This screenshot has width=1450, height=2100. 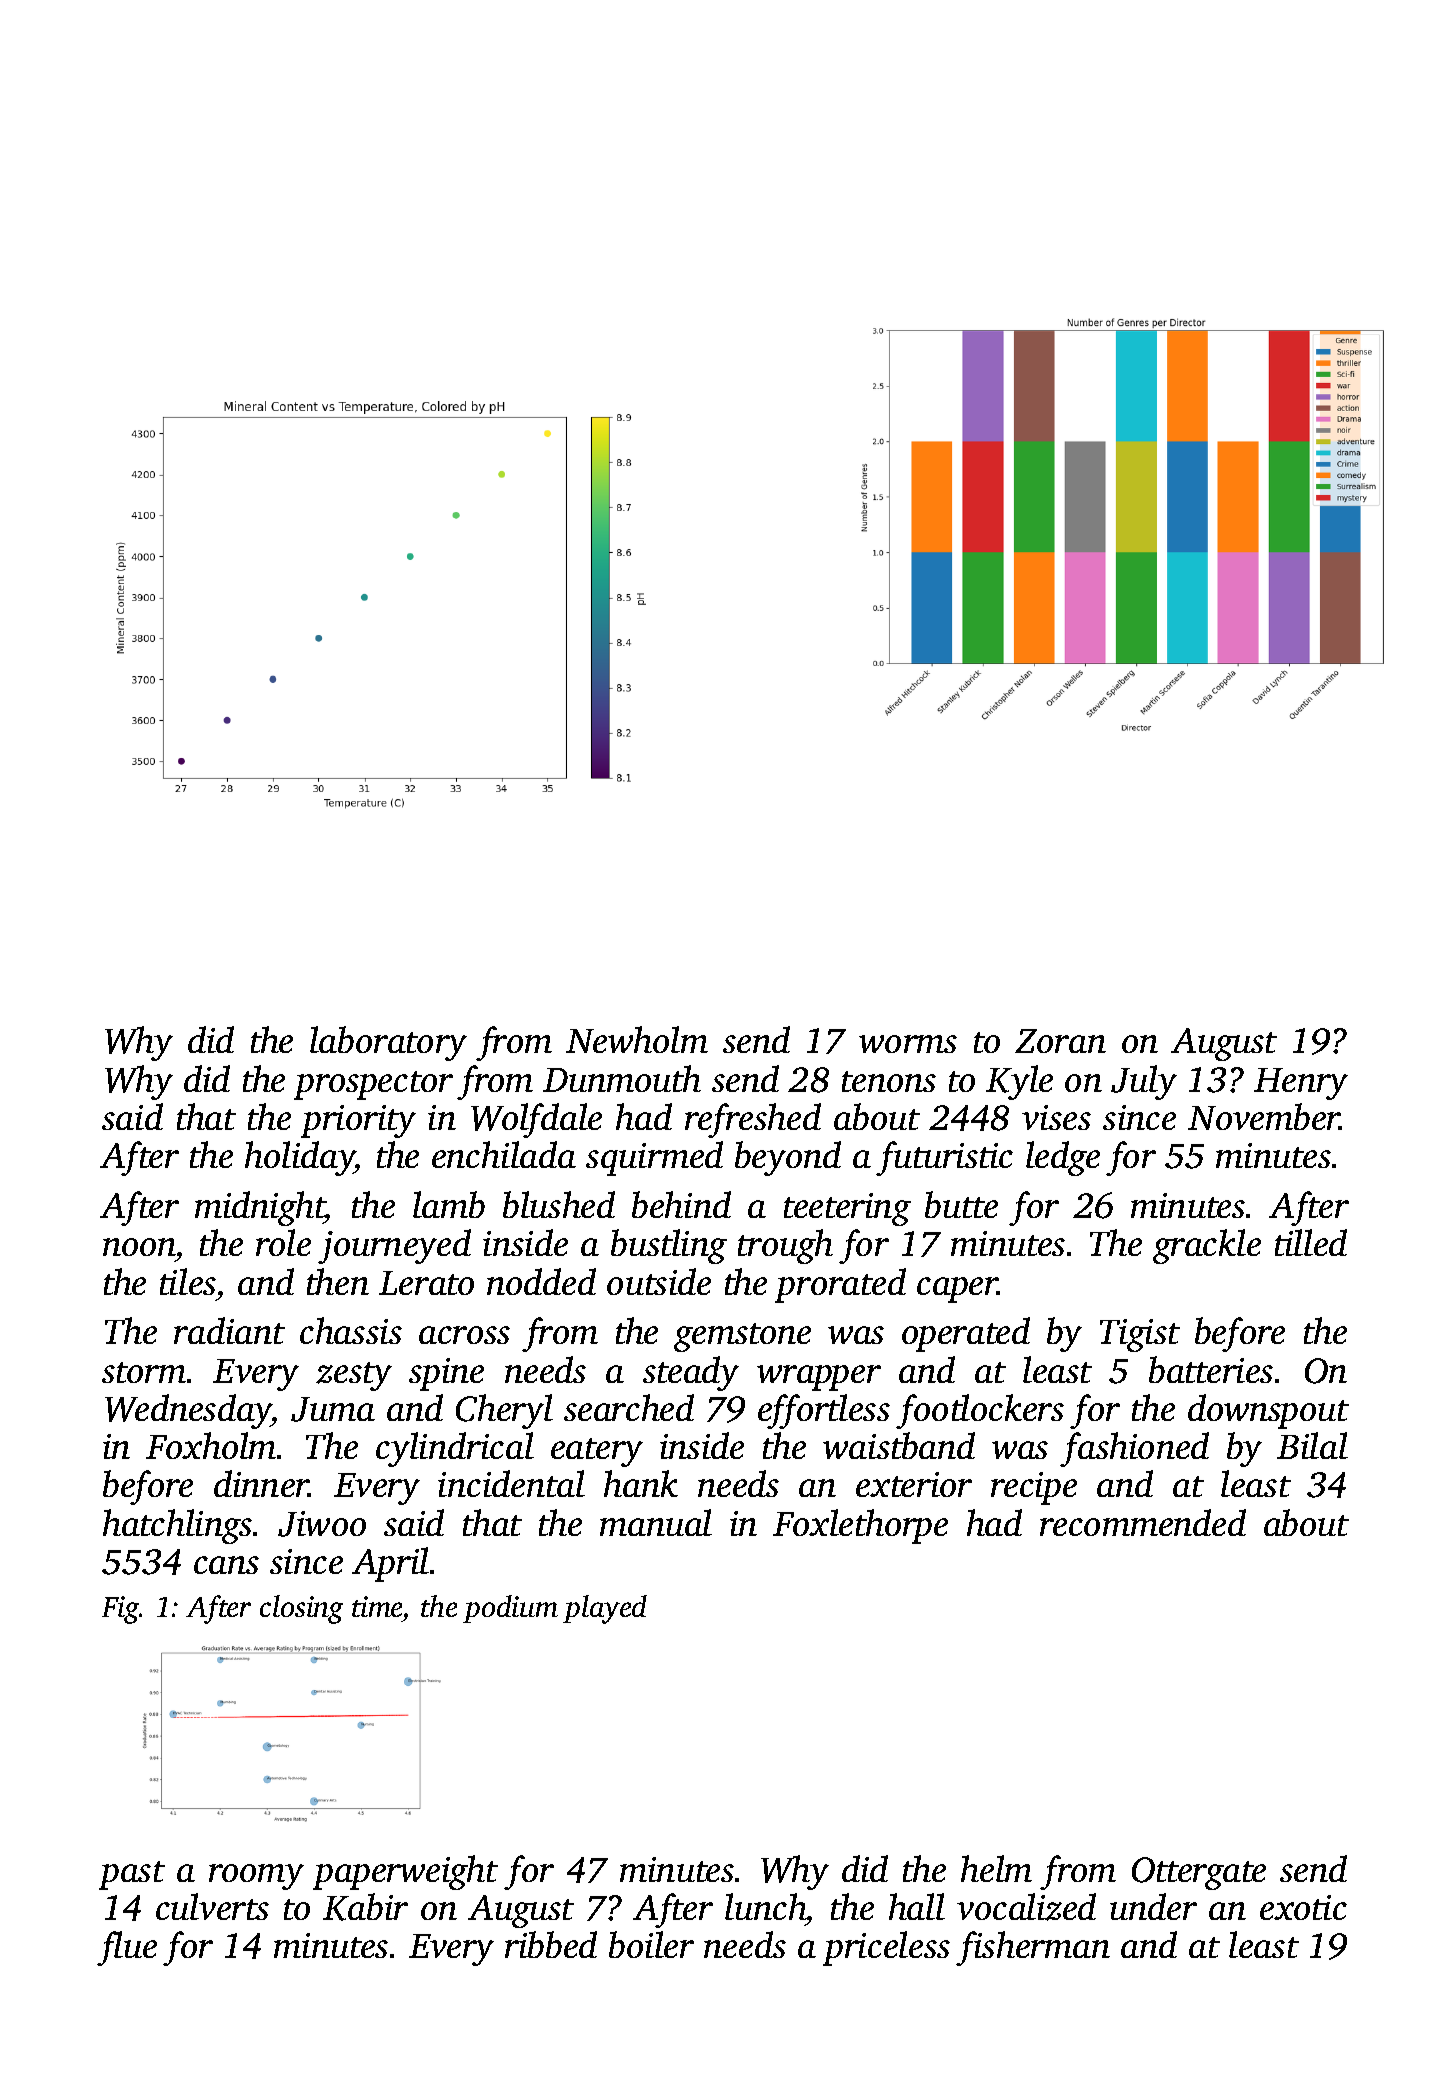 I want to click on butte, so click(x=961, y=1204).
